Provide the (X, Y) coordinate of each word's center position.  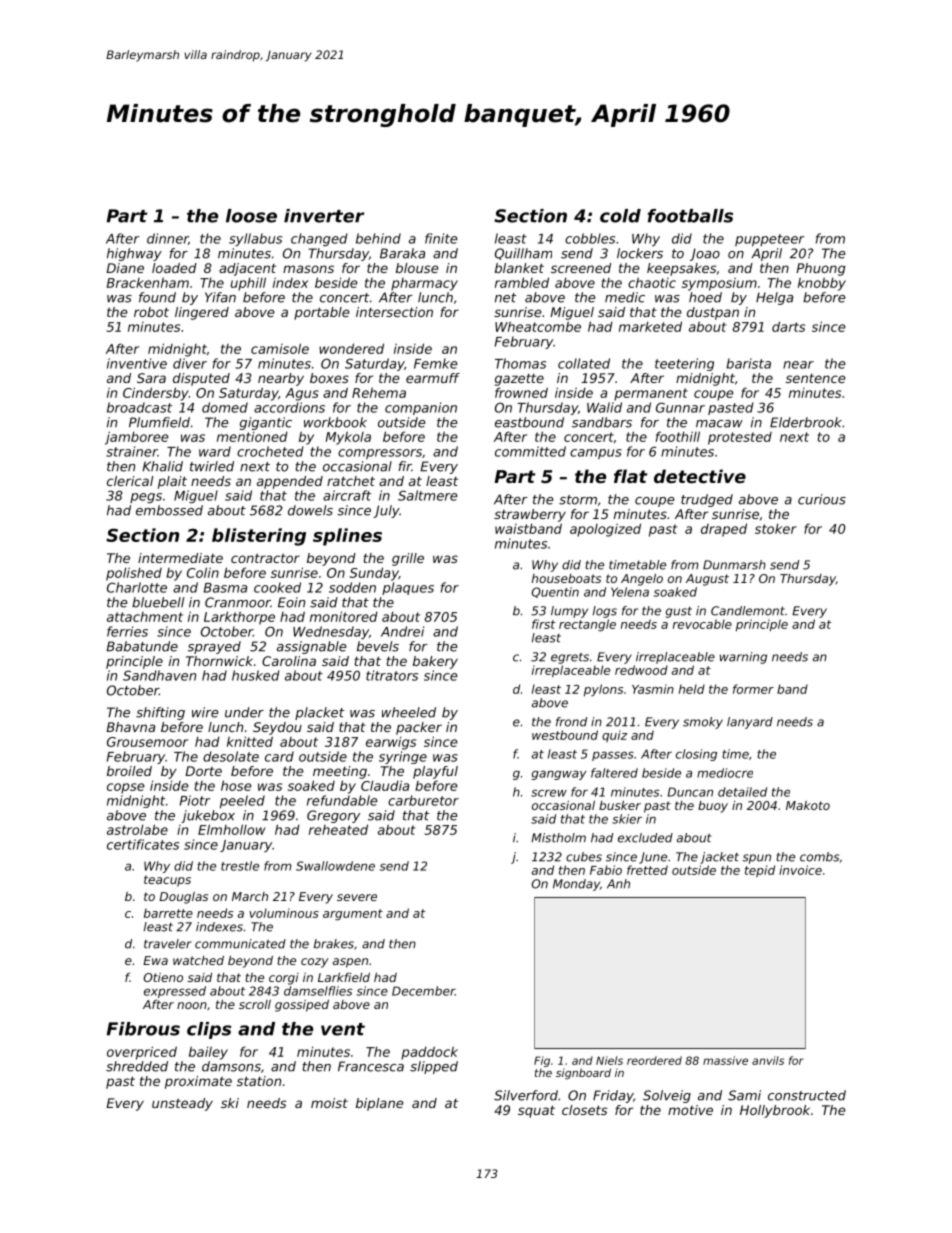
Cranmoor (238, 602)
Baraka (402, 253)
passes (613, 756)
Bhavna (130, 727)
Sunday (374, 574)
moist (329, 1103)
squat (536, 1111)
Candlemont (748, 611)
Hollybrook (775, 1111)
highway (134, 254)
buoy (713, 807)
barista (748, 363)
